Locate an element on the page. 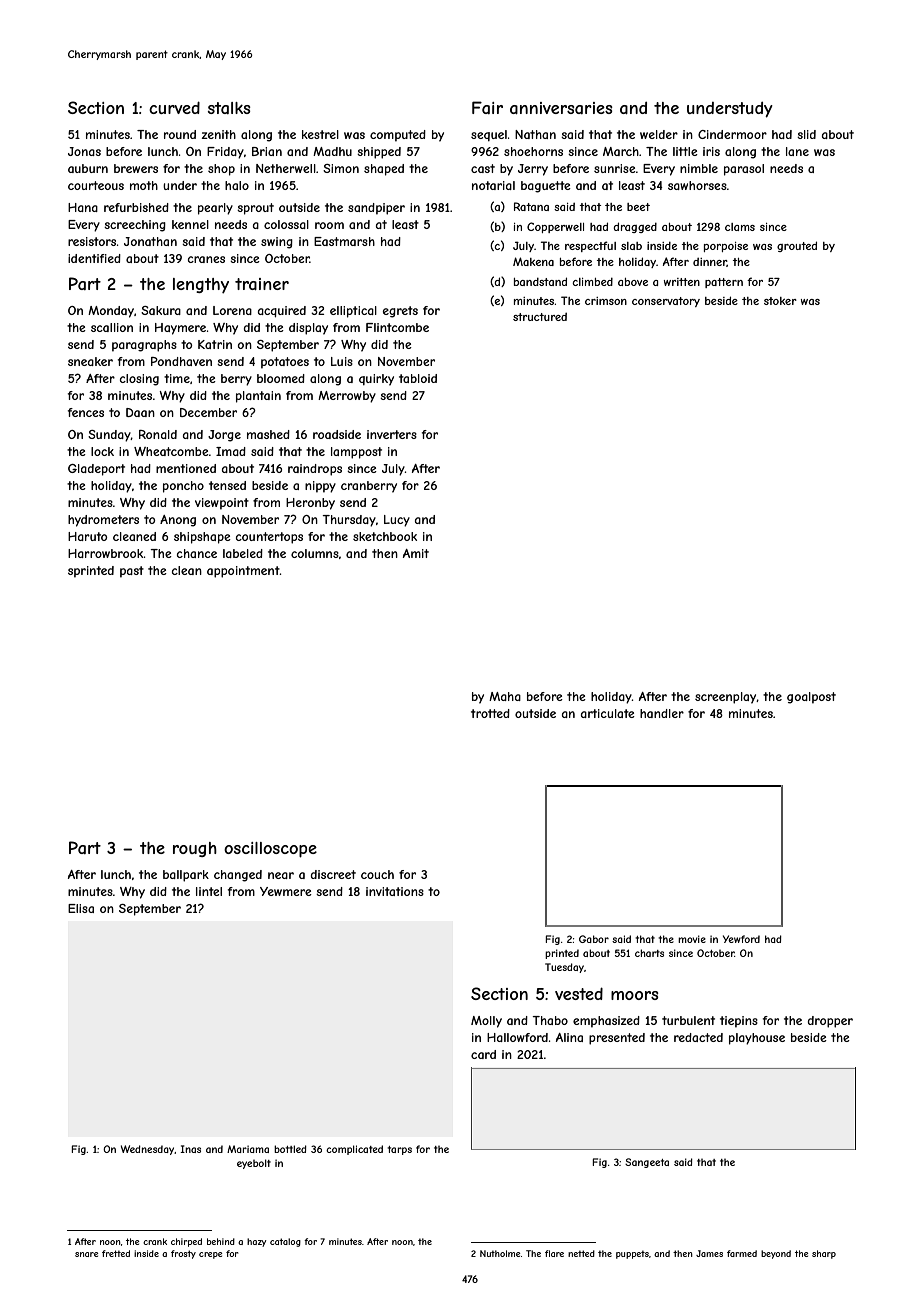  rough is located at coordinates (195, 849).
